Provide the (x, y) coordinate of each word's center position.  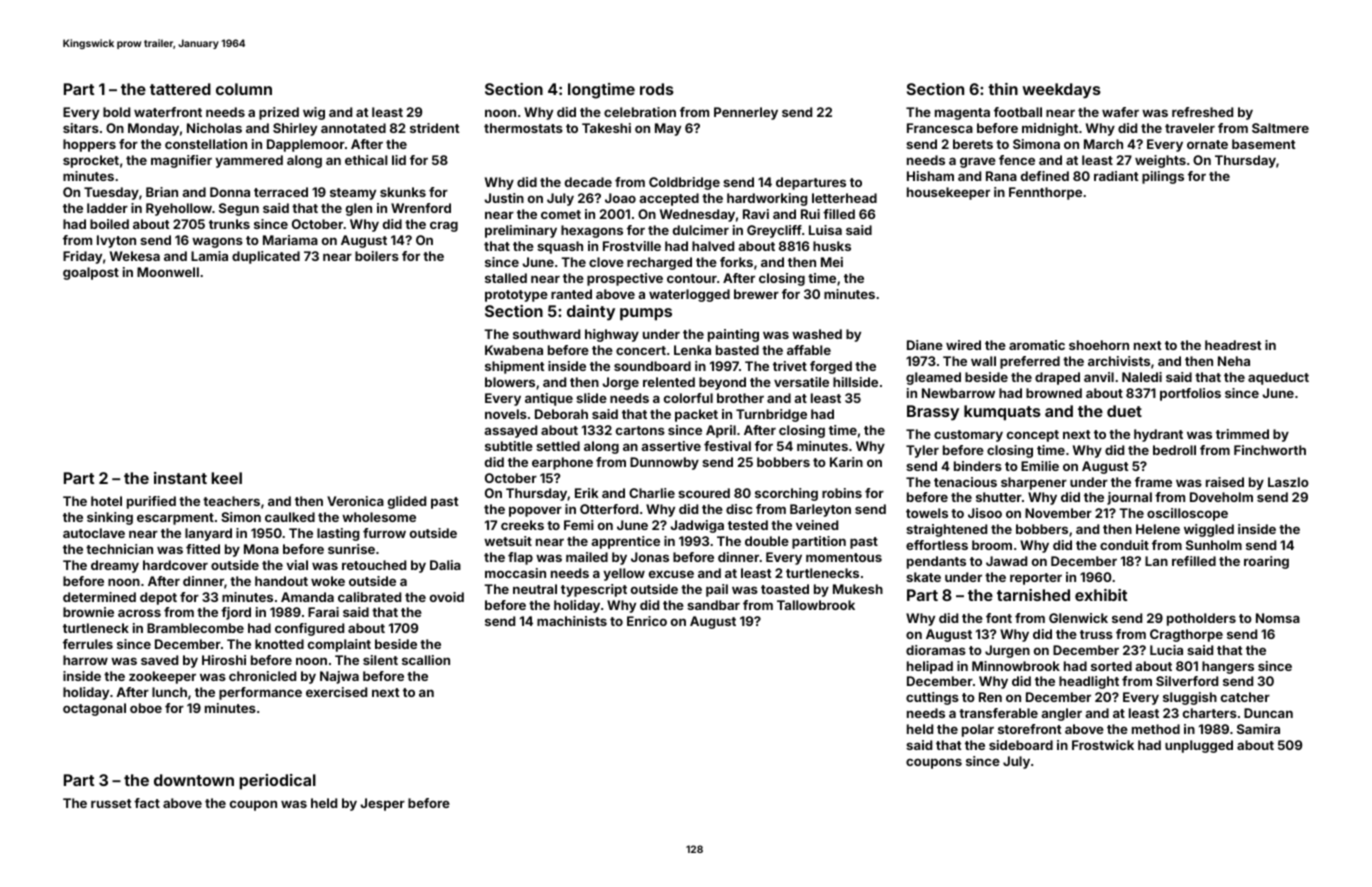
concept (1033, 436)
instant (180, 478)
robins (842, 493)
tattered (180, 89)
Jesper (382, 804)
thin (1003, 89)
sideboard (1021, 745)
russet (111, 803)
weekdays (1061, 91)
